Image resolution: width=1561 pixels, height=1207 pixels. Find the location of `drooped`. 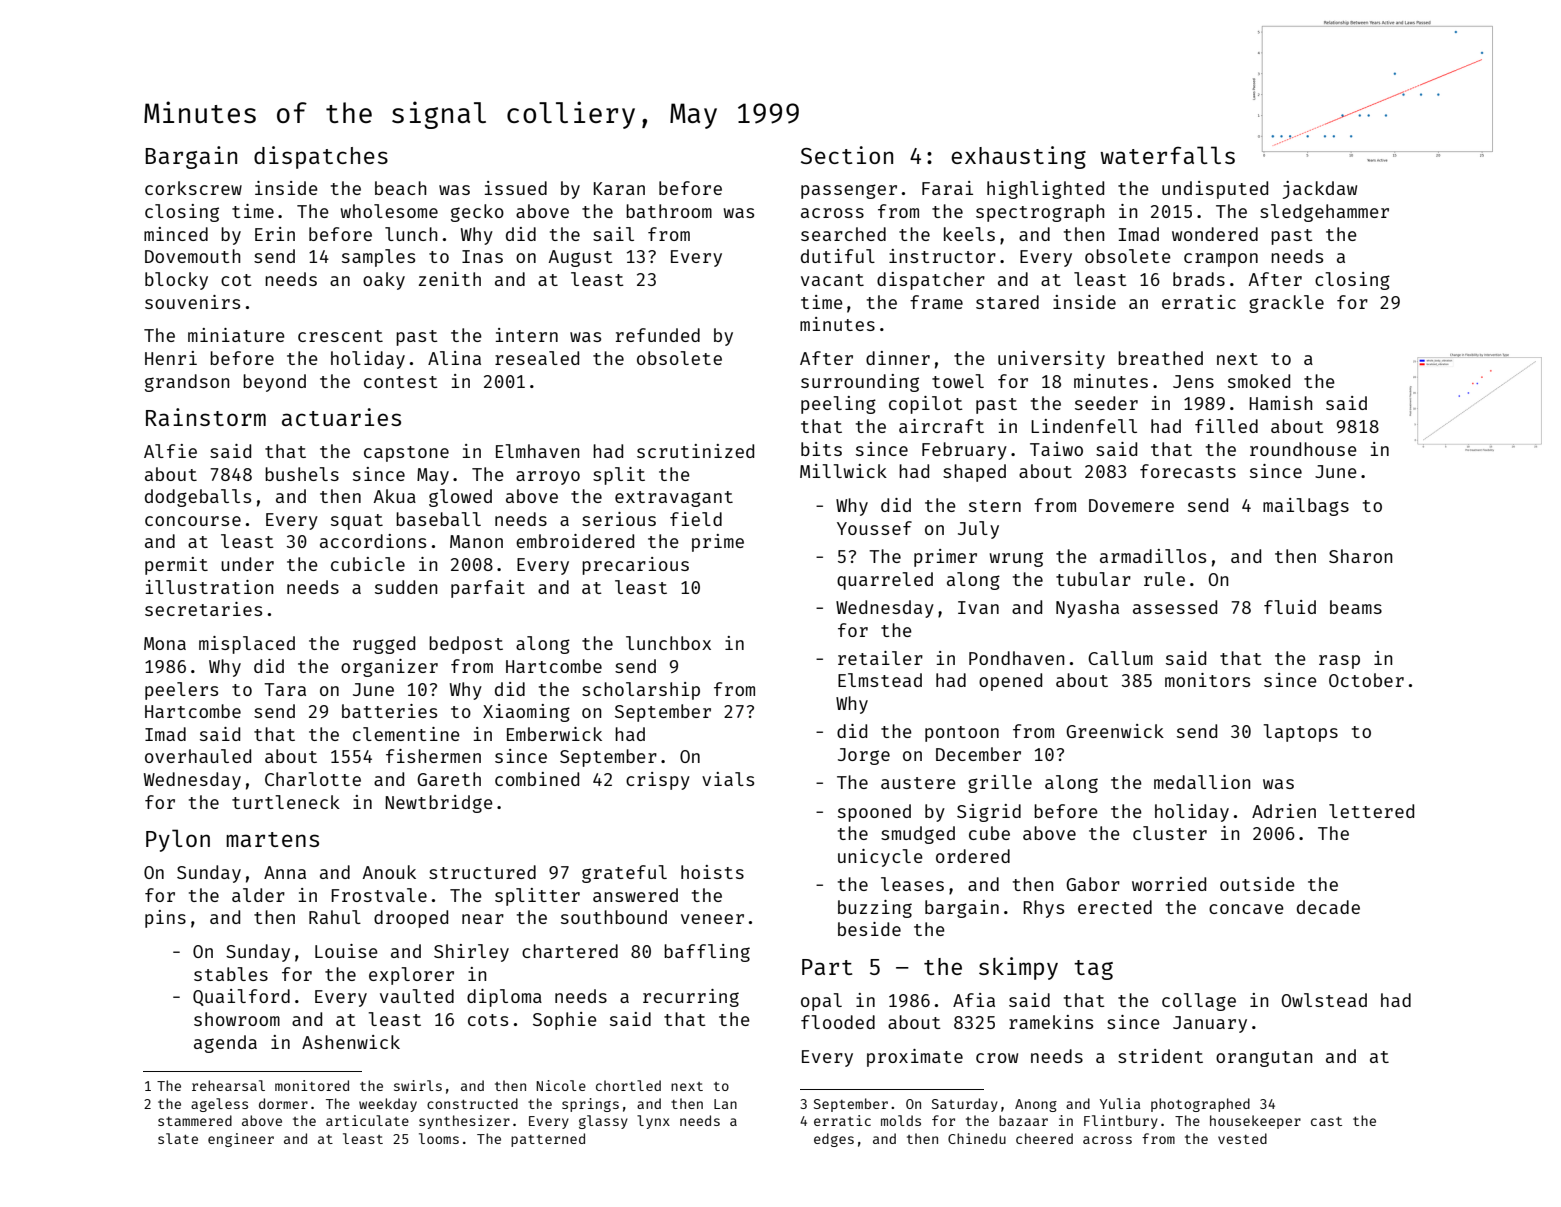

drooped is located at coordinates (411, 919).
